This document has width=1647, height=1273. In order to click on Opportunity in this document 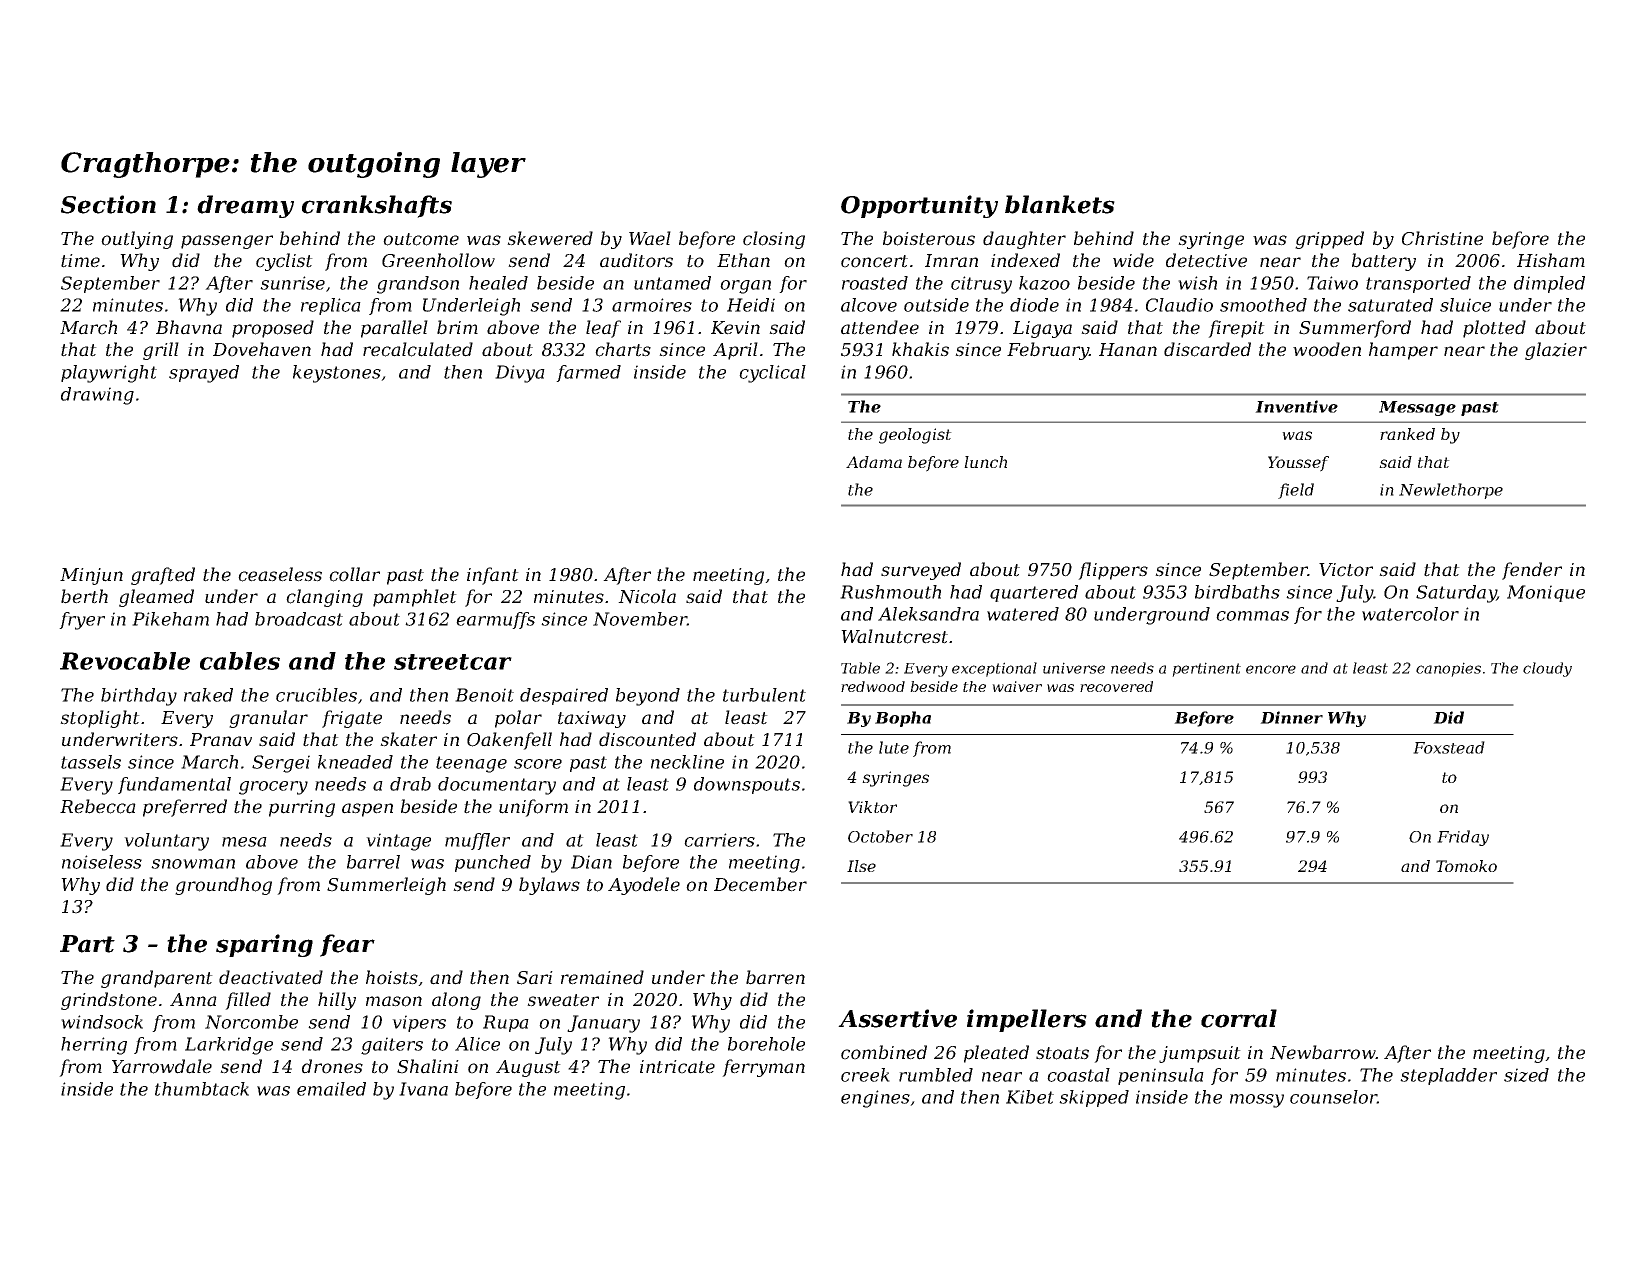, I will do `click(919, 206)`.
